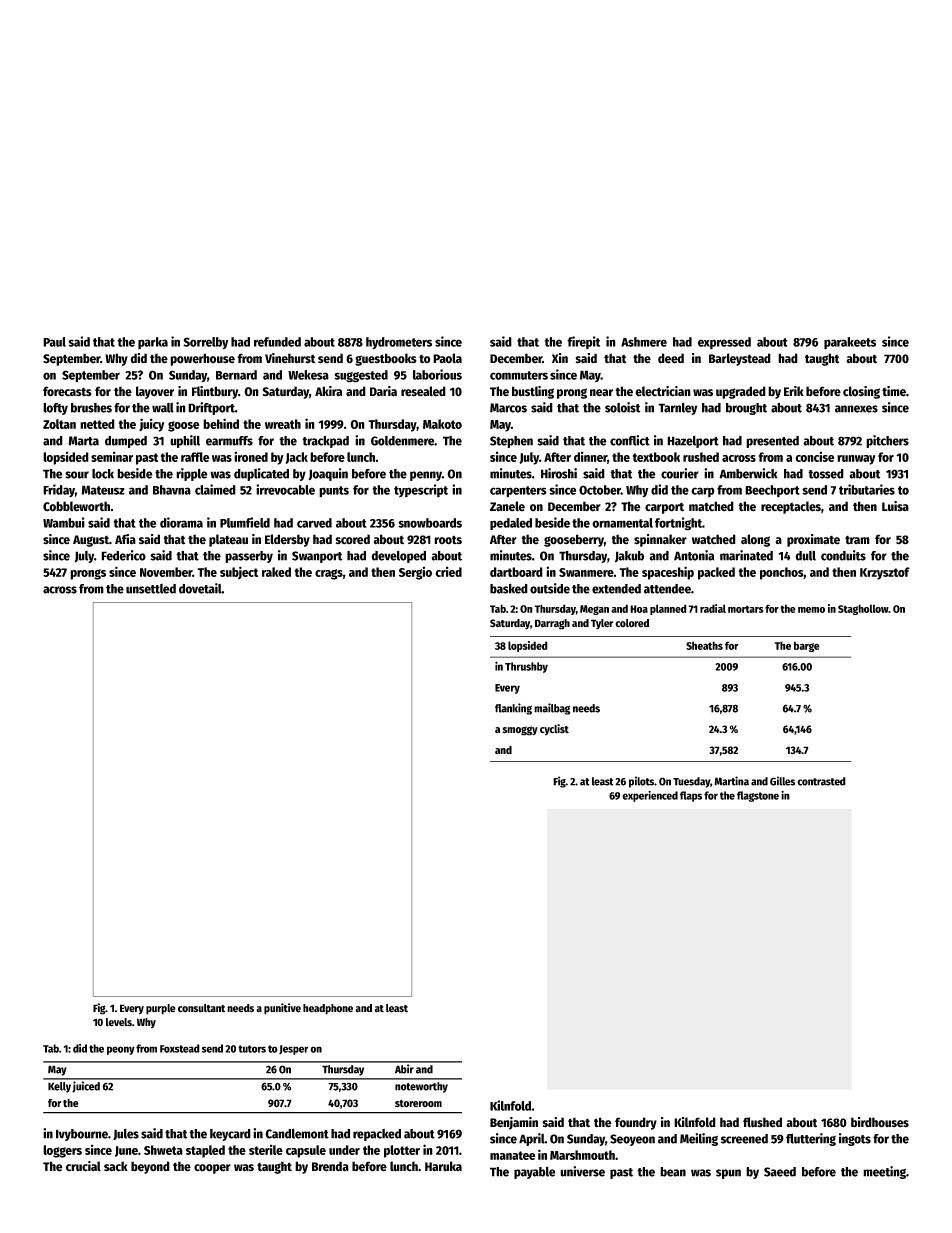 This screenshot has height=1233, width=952. What do you see at coordinates (151, 589) in the screenshot?
I see `unsettled` at bounding box center [151, 589].
